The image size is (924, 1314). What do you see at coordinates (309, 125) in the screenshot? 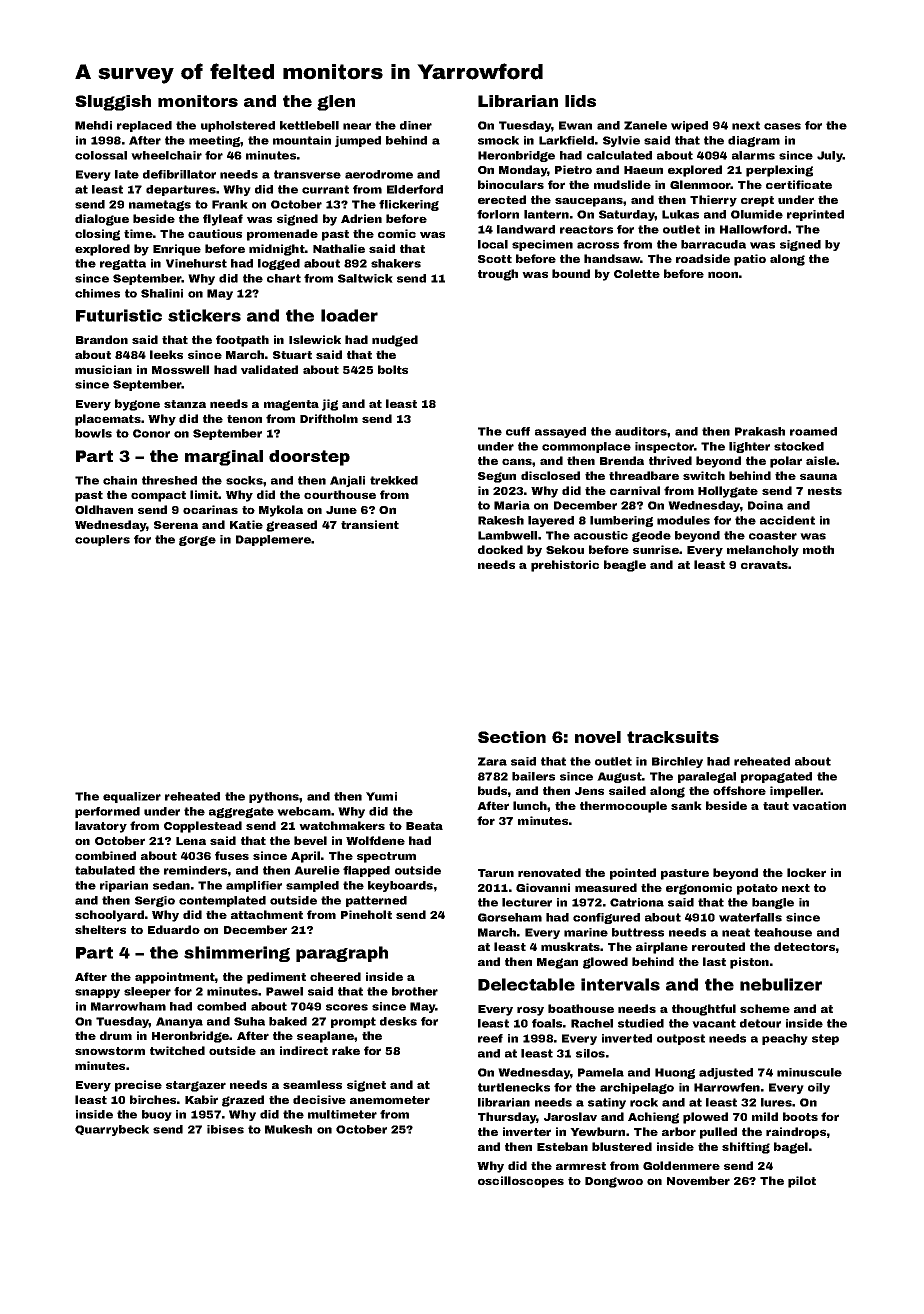
I see `kettlebell` at bounding box center [309, 125].
